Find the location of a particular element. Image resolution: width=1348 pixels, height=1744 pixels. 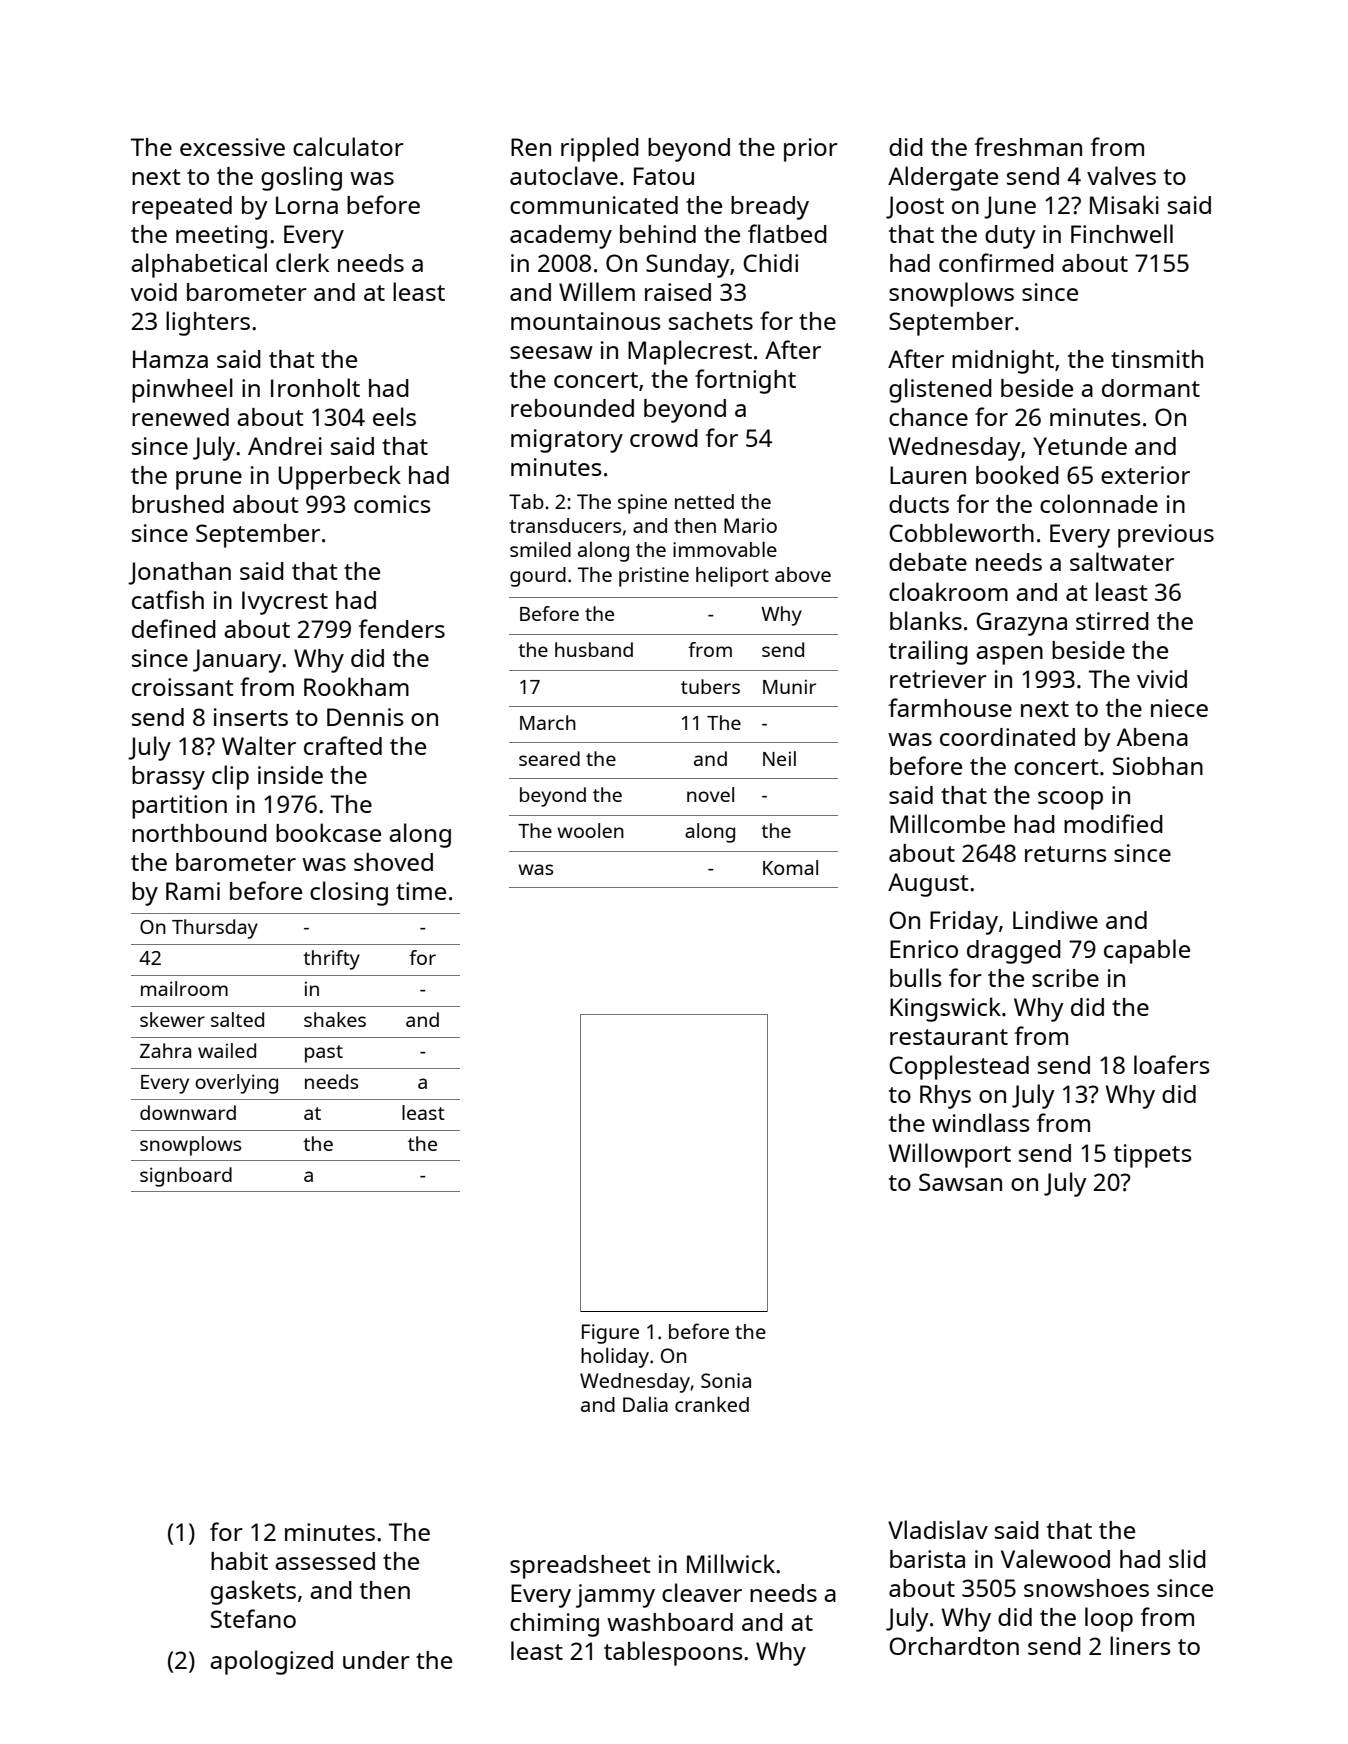

comics is located at coordinates (392, 504).
